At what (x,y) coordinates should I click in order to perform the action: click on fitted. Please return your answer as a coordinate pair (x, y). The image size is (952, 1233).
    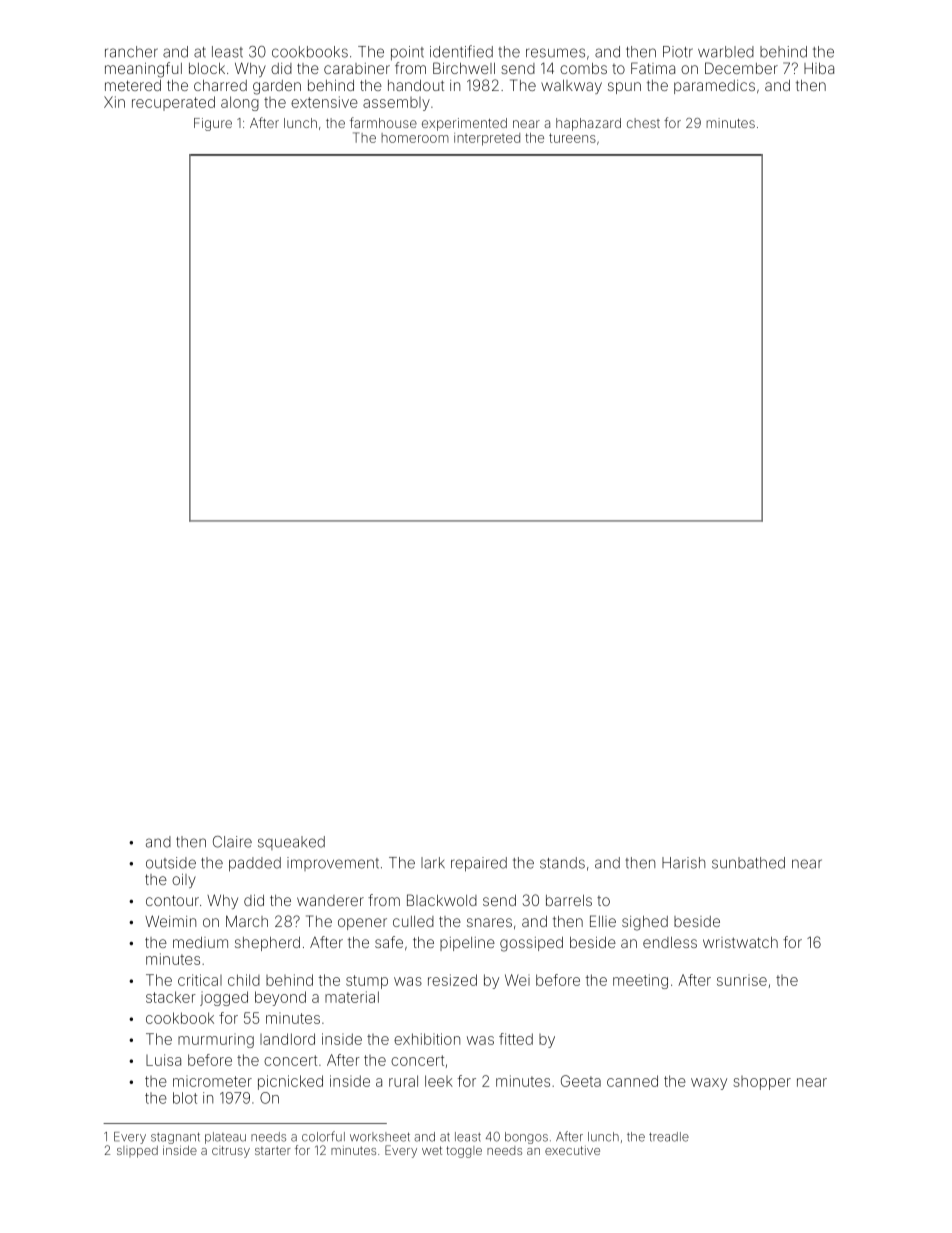
    Looking at the image, I should click on (516, 1039).
